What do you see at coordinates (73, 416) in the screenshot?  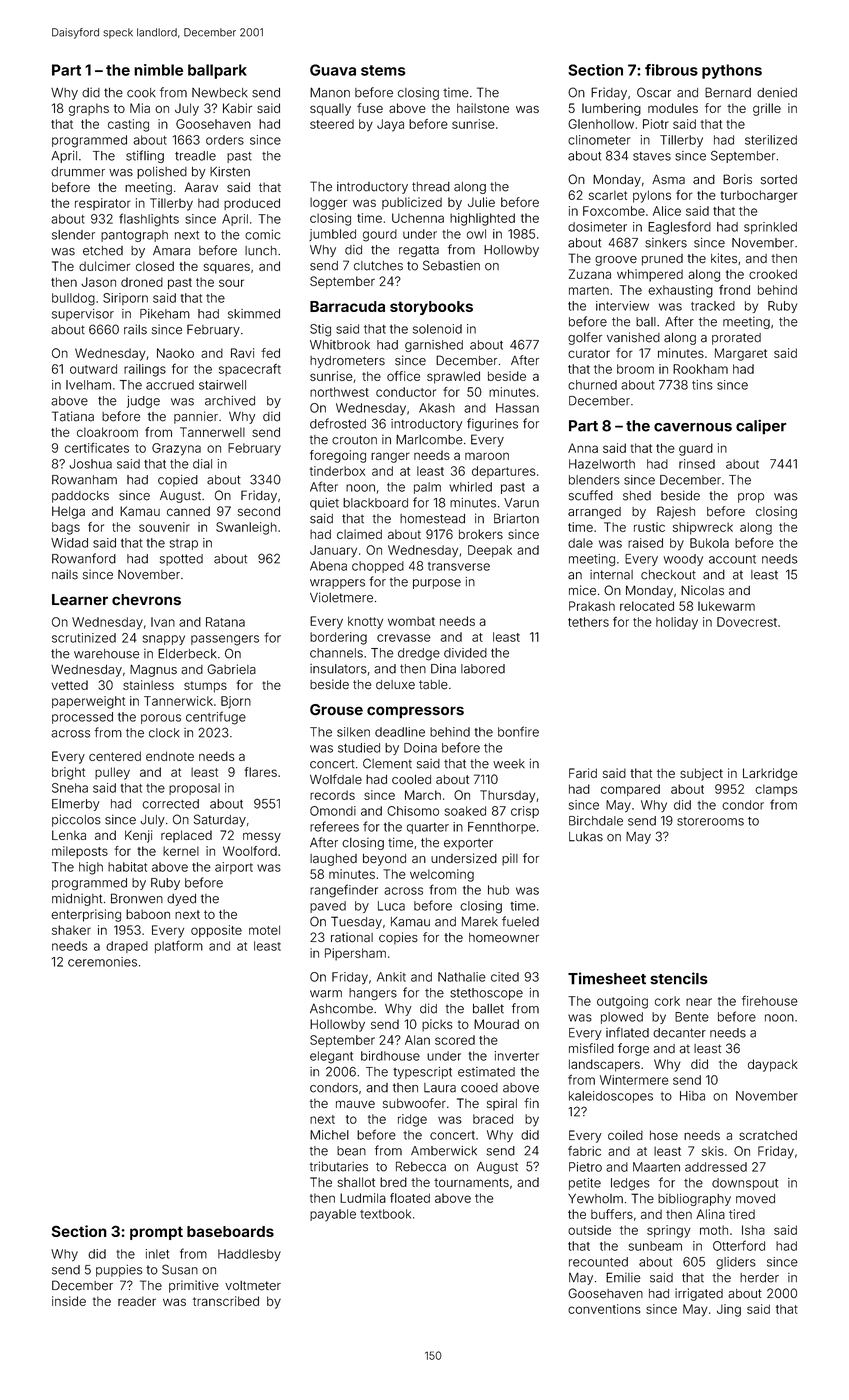 I see `Tatiana` at bounding box center [73, 416].
